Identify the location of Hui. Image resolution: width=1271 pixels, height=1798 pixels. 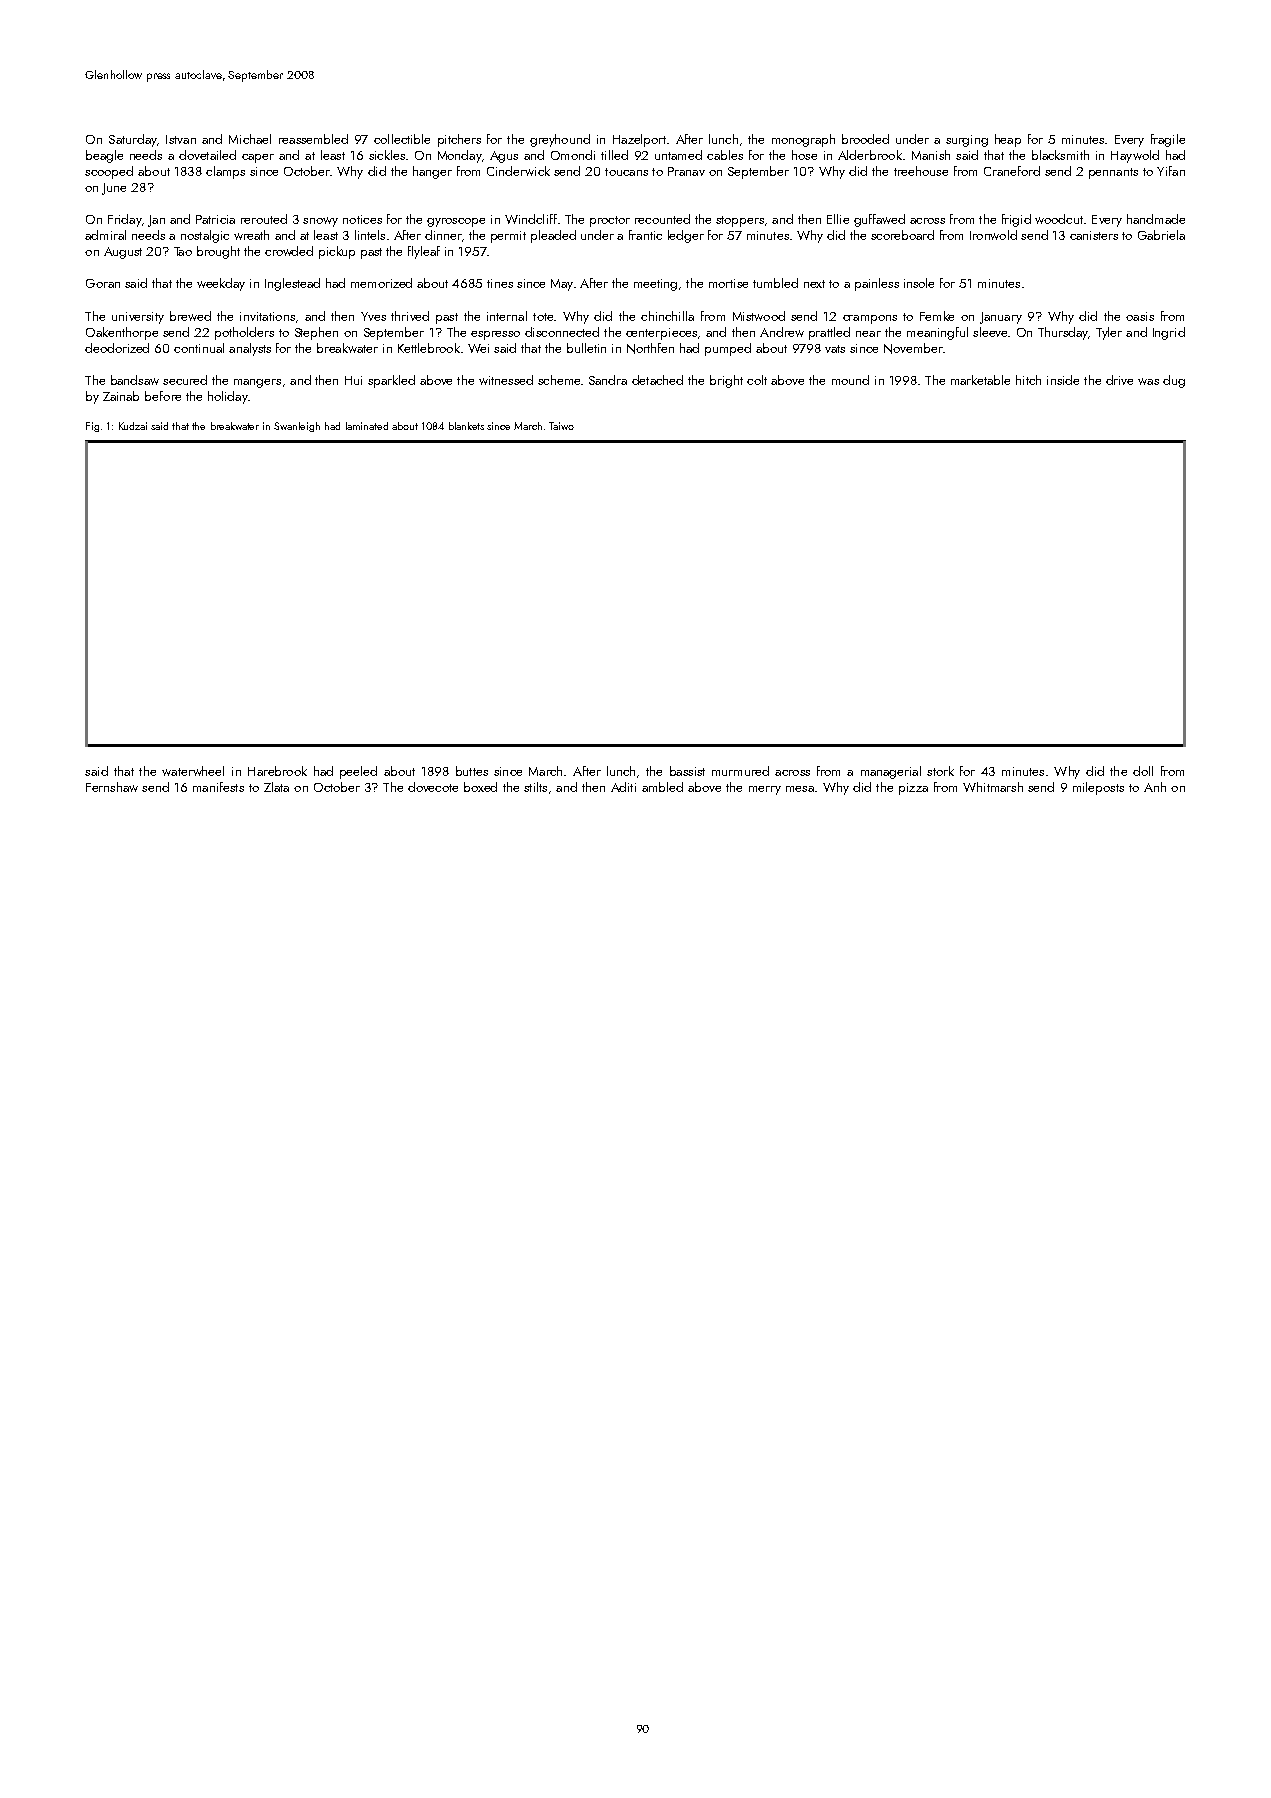
(353, 380).
